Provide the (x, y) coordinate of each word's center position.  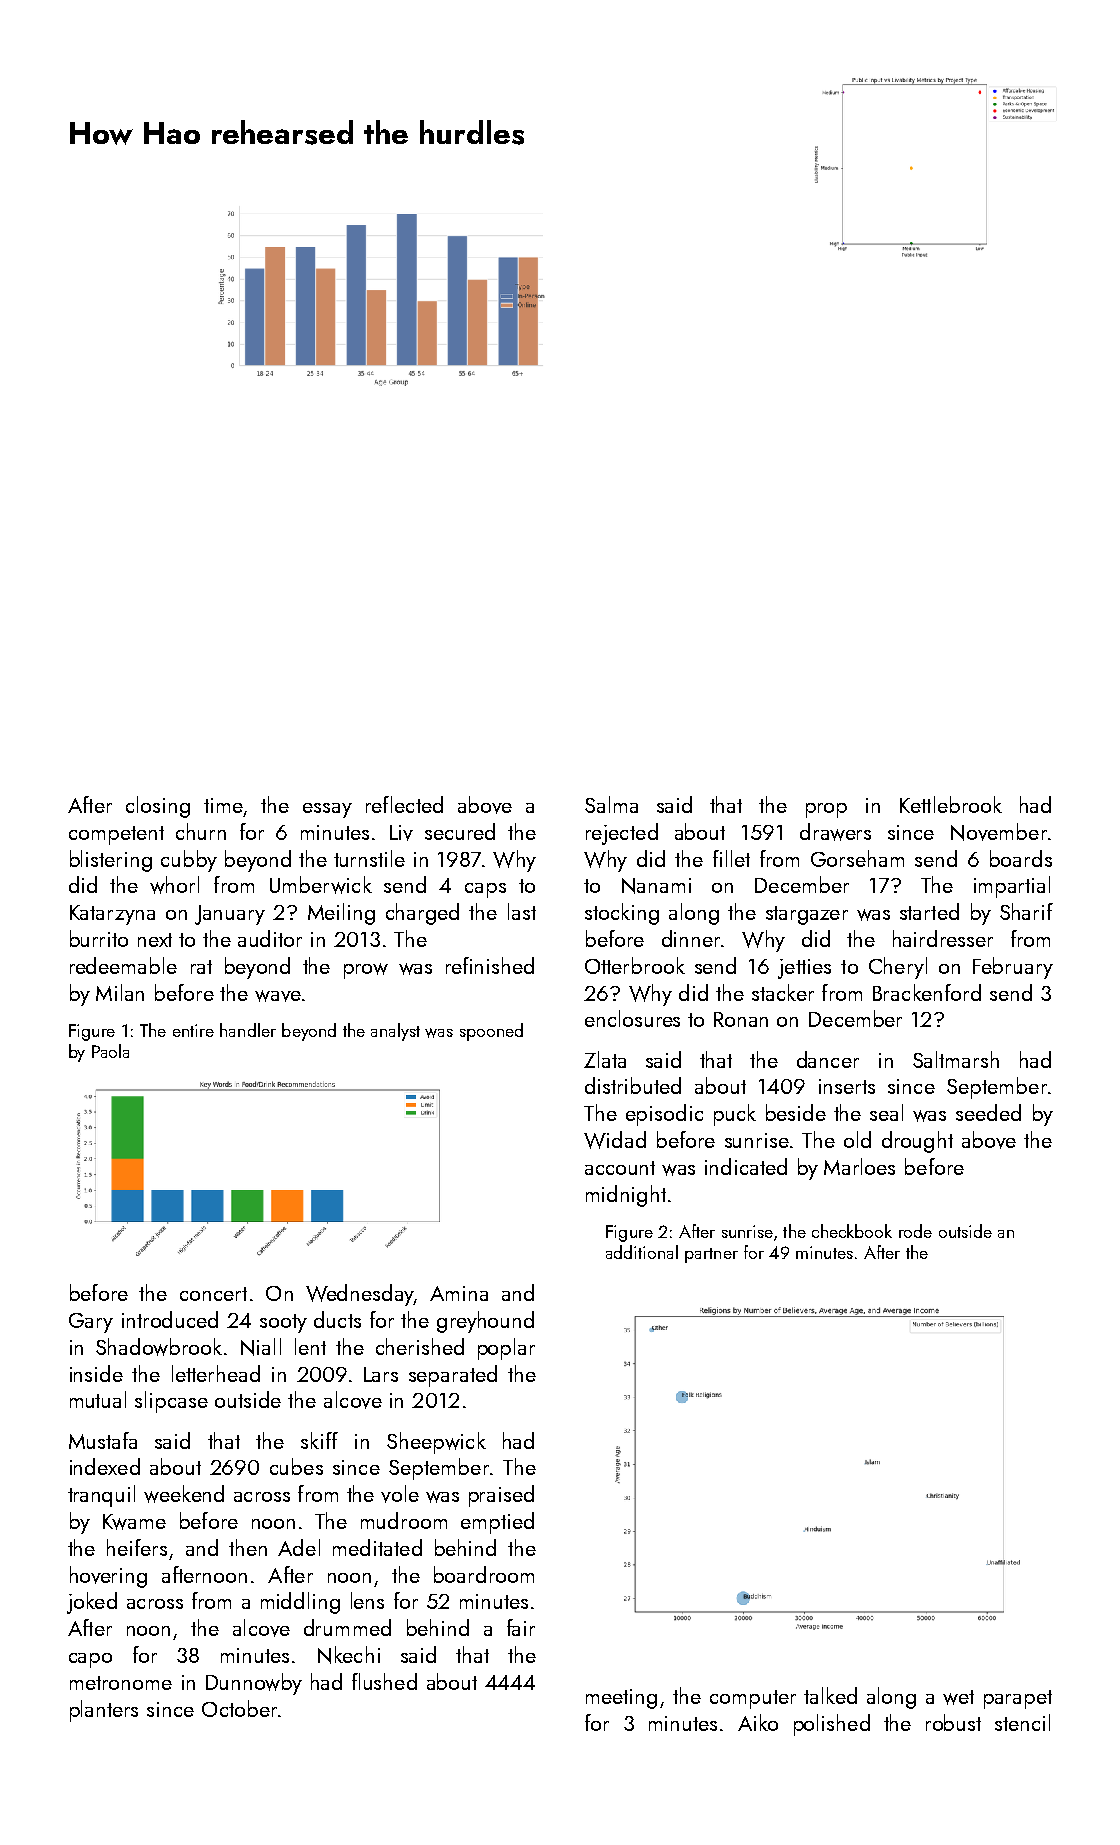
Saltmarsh (956, 1059)
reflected (404, 804)
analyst (395, 1032)
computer (753, 1699)
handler (248, 1030)
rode (915, 1231)
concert (213, 1294)
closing (158, 807)
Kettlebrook (951, 804)
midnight (626, 1196)
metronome (121, 1683)
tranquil (101, 1496)
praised (501, 1496)
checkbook (852, 1231)
